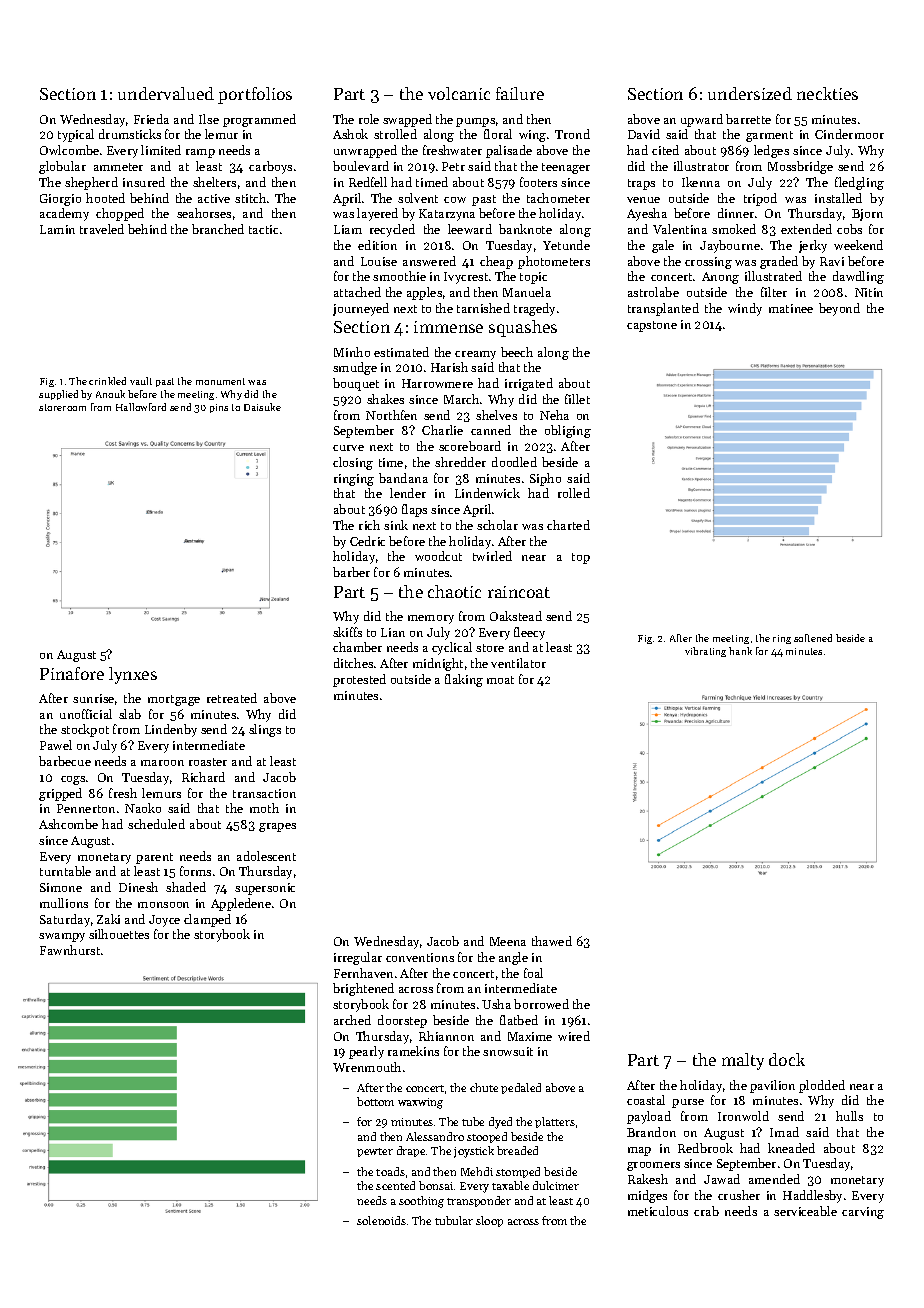  What do you see at coordinates (454, 1220) in the document?
I see `tubular` at bounding box center [454, 1220].
